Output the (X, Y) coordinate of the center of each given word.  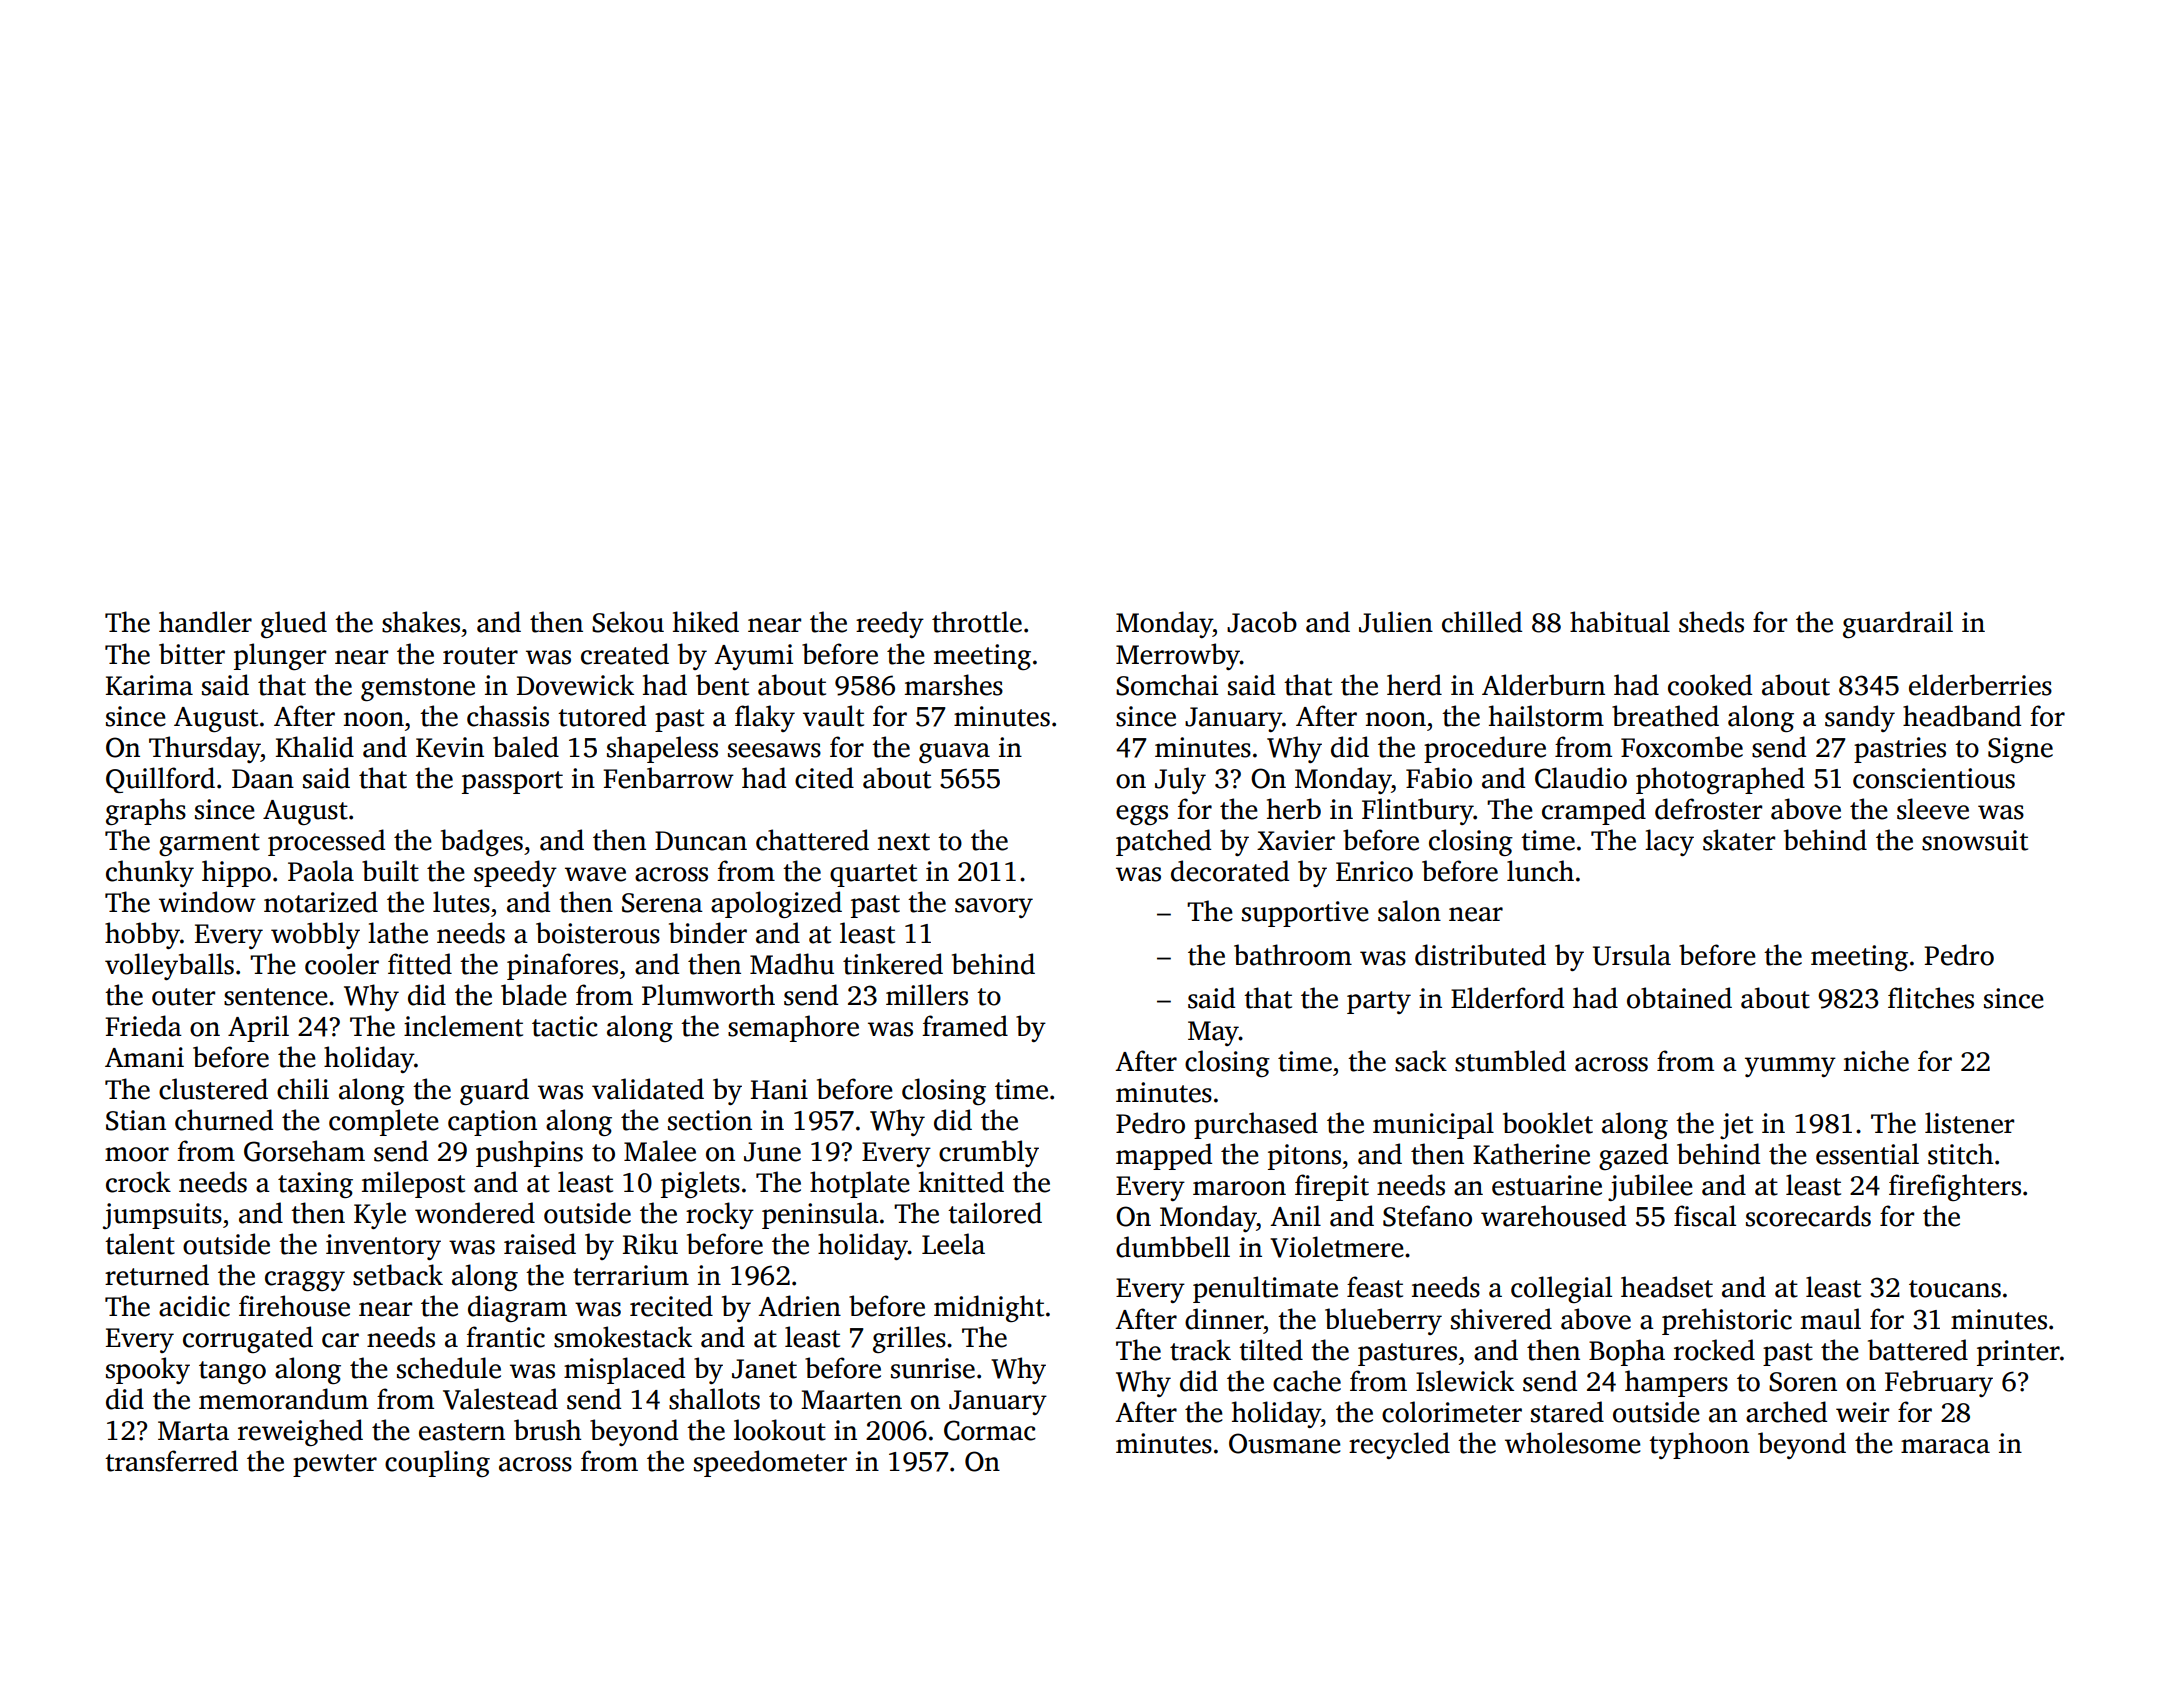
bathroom (1293, 955)
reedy (890, 624)
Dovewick (575, 685)
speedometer (770, 1463)
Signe (2020, 750)
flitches (1931, 998)
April (258, 1028)
